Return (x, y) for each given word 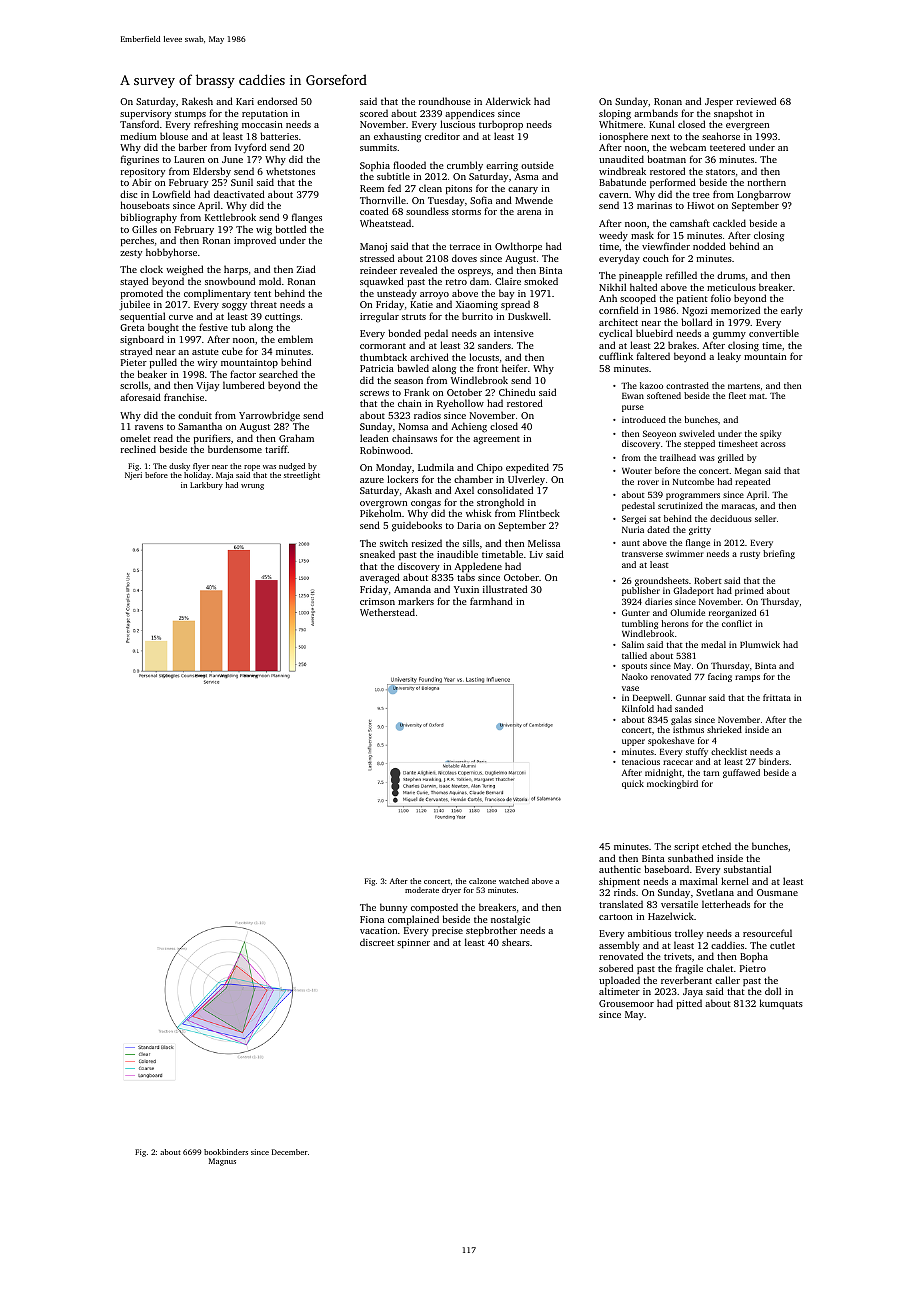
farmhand (491, 601)
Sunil (242, 182)
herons (675, 623)
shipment (619, 882)
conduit (195, 415)
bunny (393, 908)
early (792, 311)
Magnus (222, 1162)
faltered (653, 356)
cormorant (383, 346)
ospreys (474, 272)
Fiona (372, 919)
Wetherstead (387, 612)
